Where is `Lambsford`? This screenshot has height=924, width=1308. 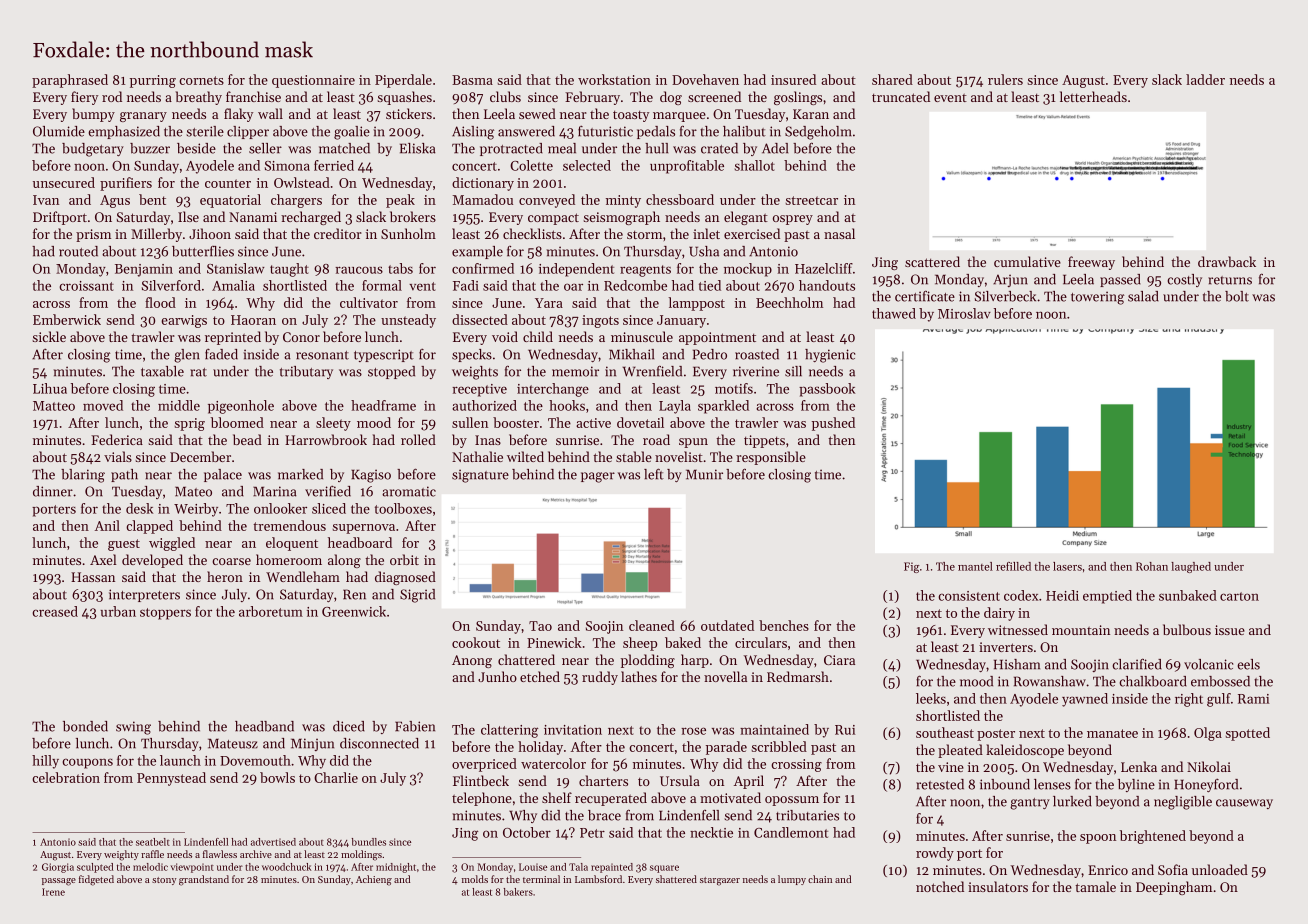
Lambsford is located at coordinates (598, 879).
